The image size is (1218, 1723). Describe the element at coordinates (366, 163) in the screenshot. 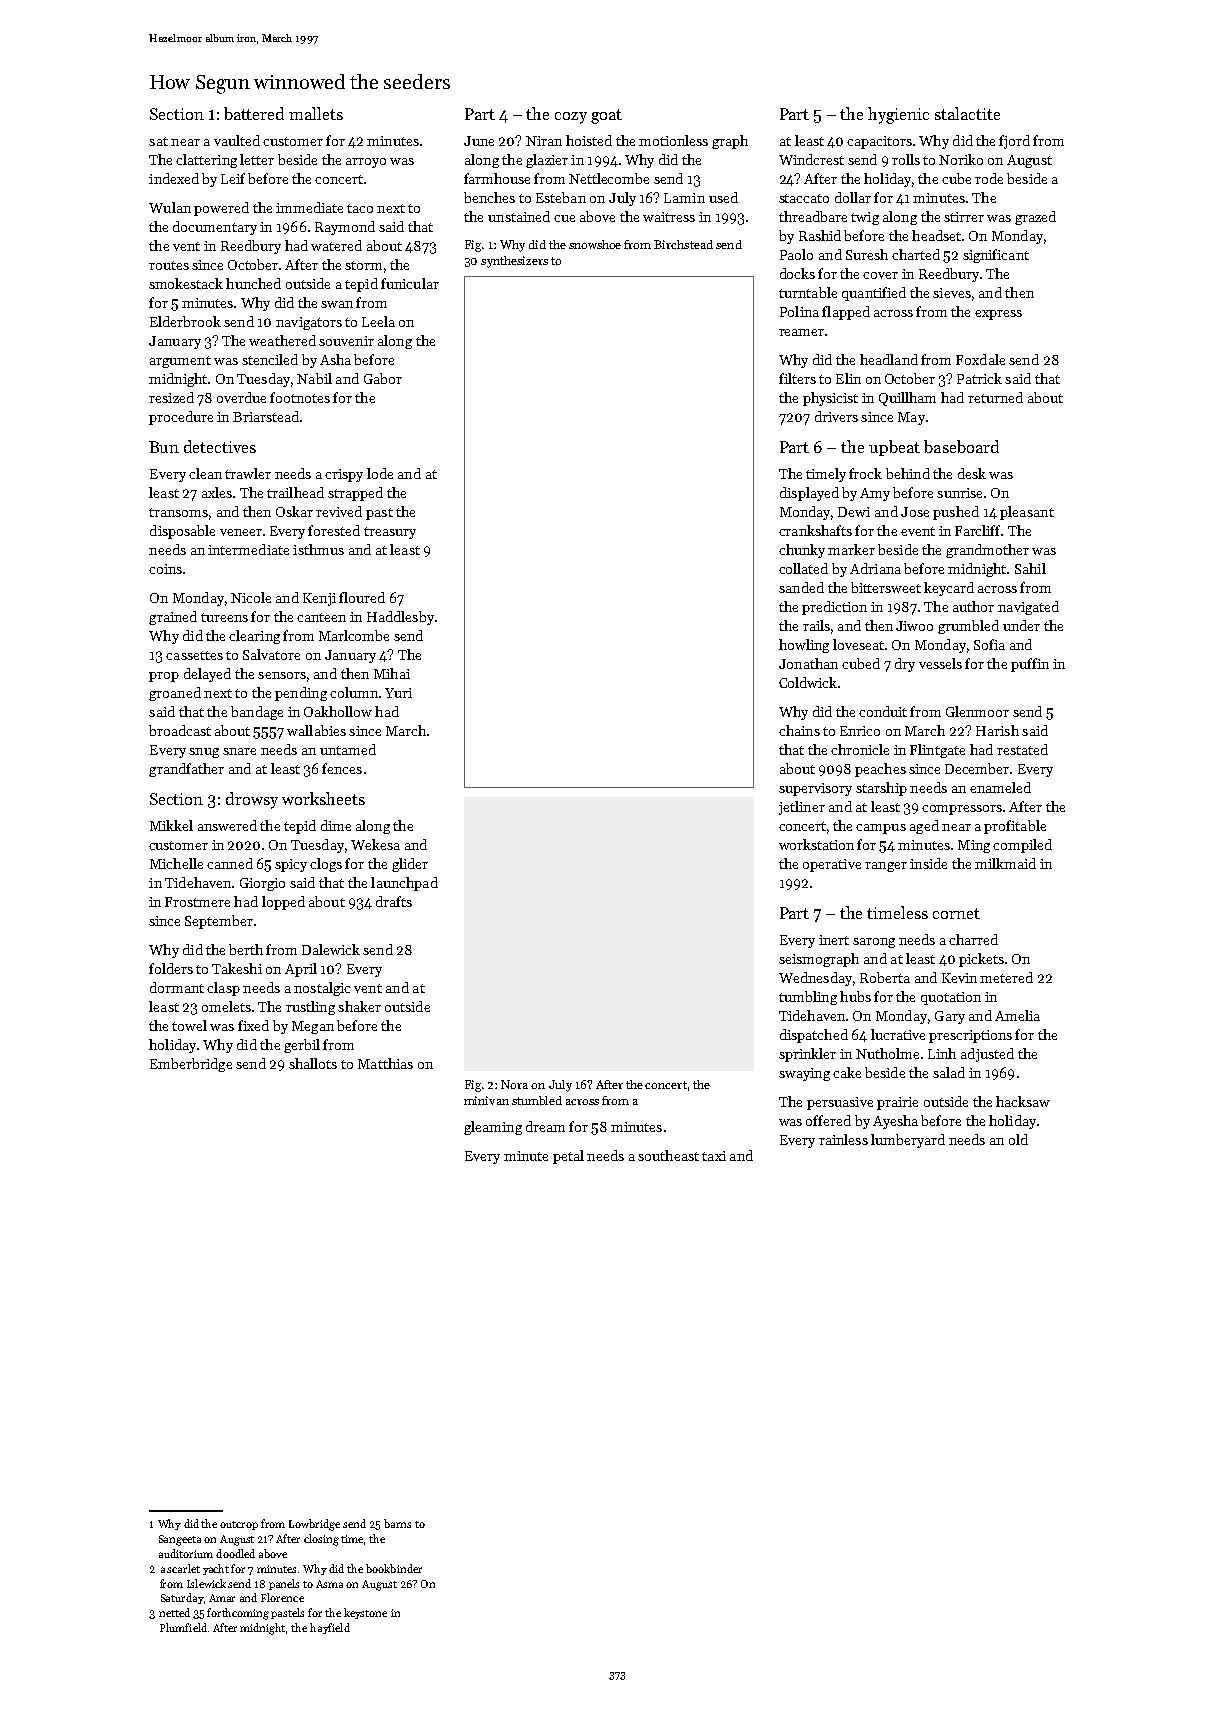

I see `arroyo` at that location.
